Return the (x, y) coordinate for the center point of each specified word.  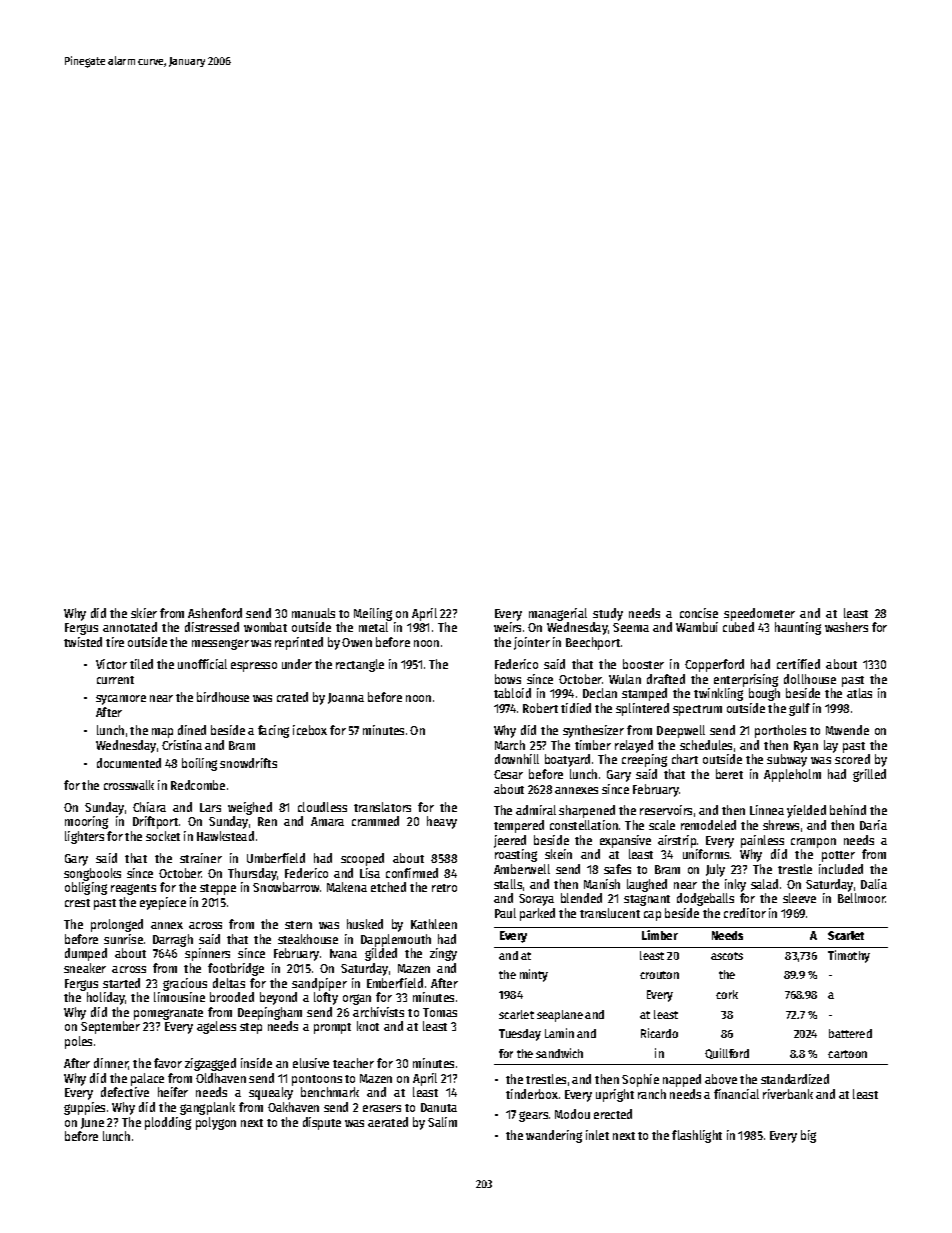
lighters (84, 837)
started (121, 983)
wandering (554, 1136)
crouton (659, 975)
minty (534, 975)
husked (365, 924)
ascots (727, 956)
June (92, 1123)
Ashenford (215, 613)
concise (699, 613)
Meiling (373, 614)
